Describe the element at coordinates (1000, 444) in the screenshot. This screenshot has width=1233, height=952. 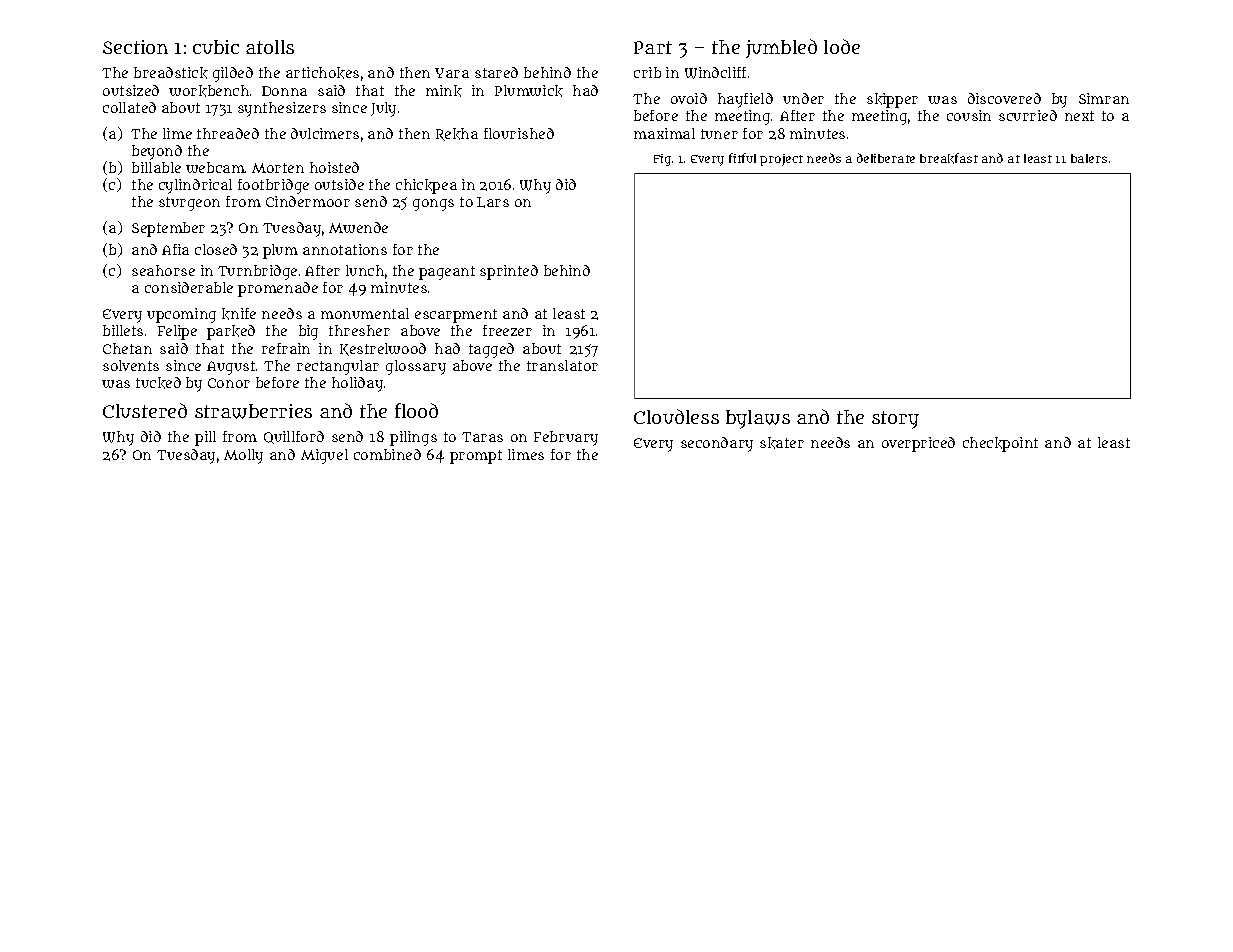
I see `checkpoint` at that location.
